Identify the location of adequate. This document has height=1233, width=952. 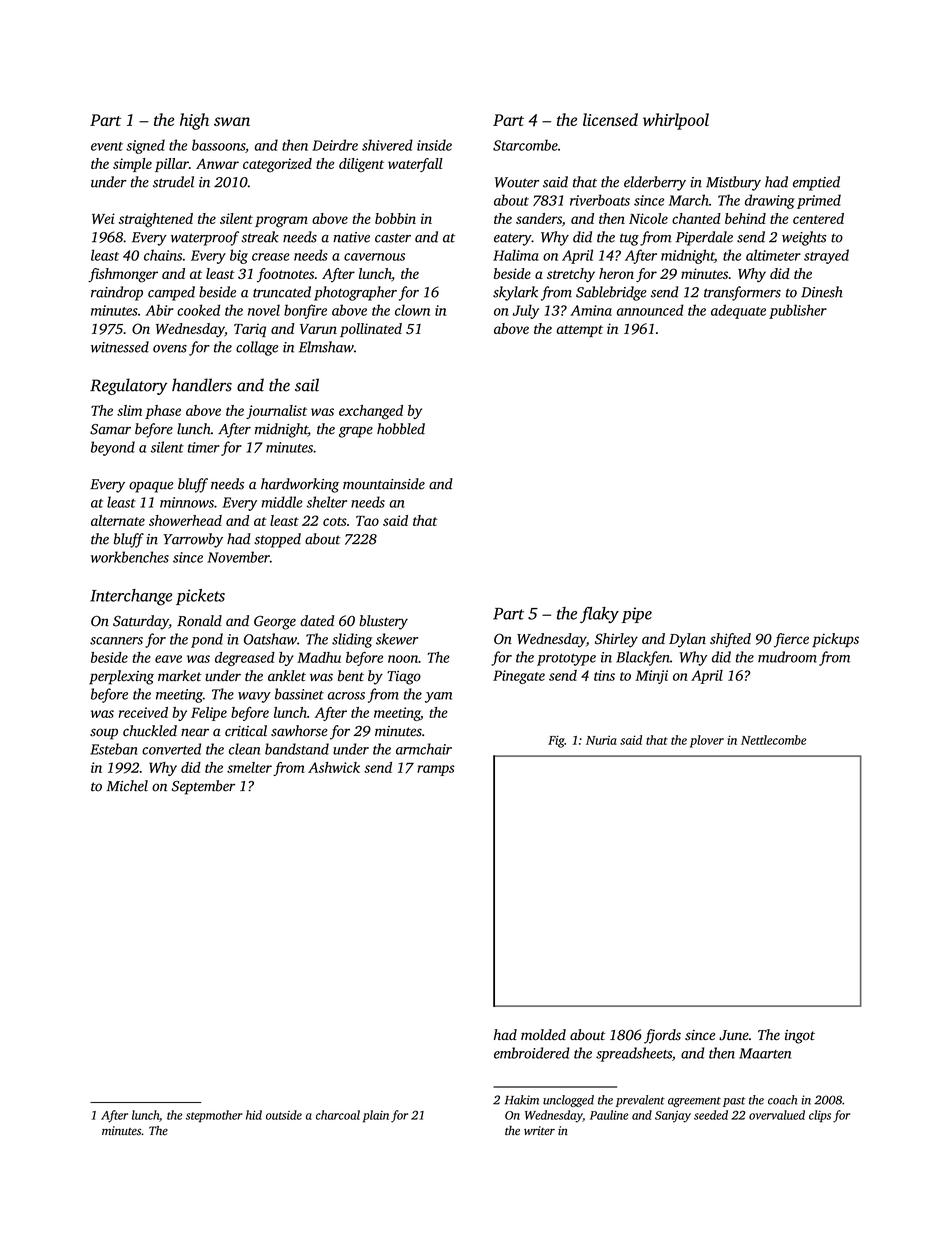
(738, 311).
